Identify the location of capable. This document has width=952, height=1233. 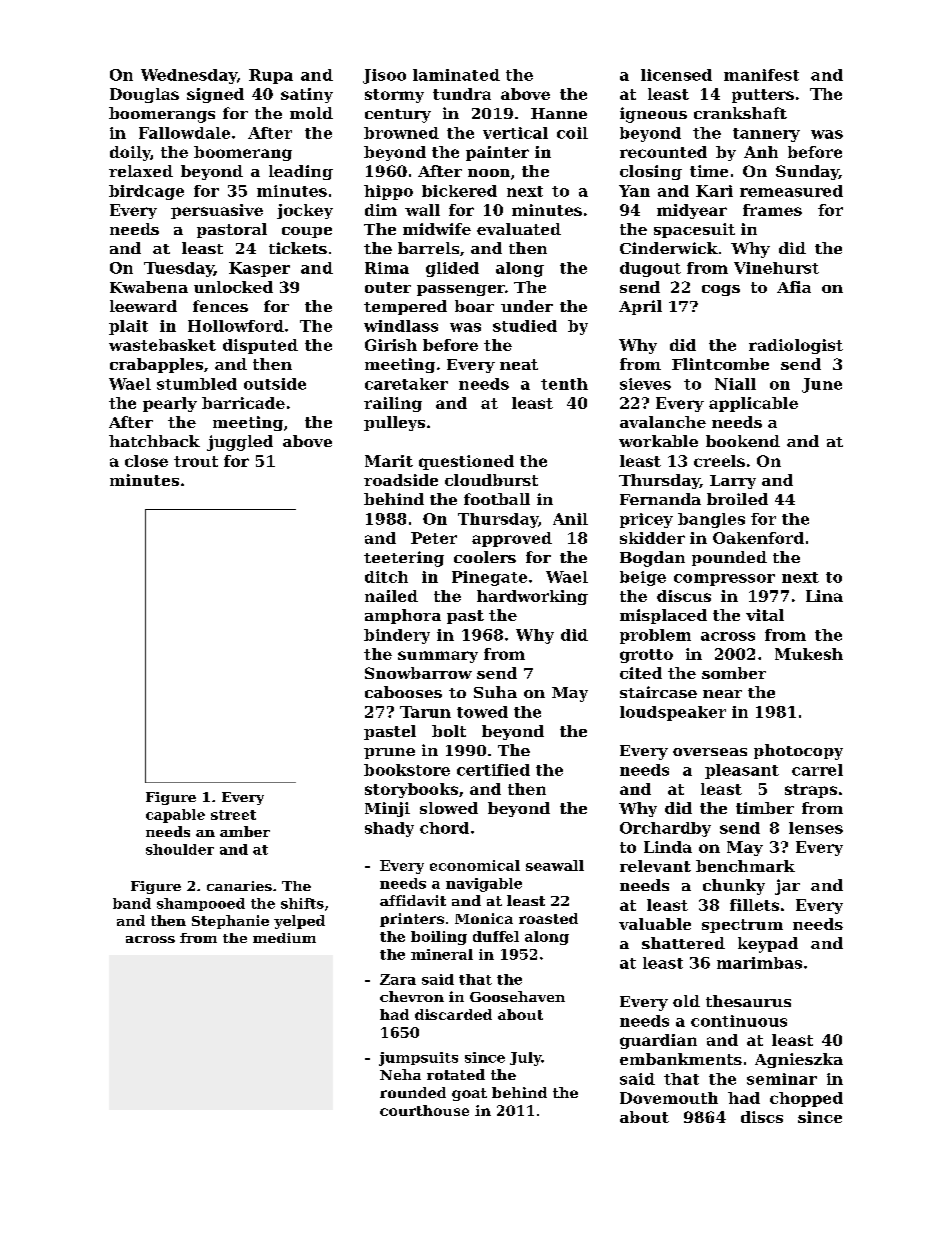
(175, 816).
